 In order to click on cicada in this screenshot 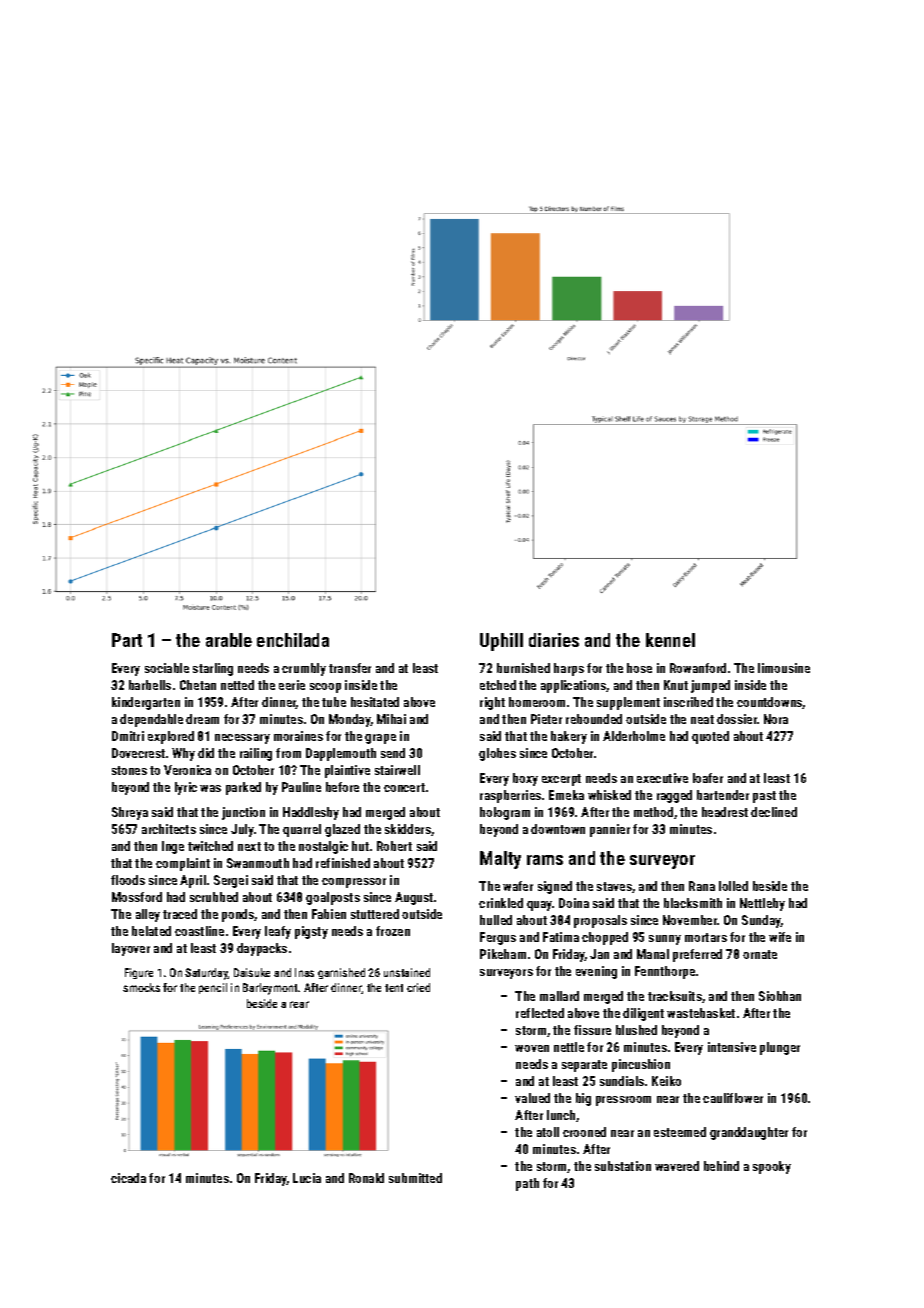, I will do `click(128, 1178)`.
